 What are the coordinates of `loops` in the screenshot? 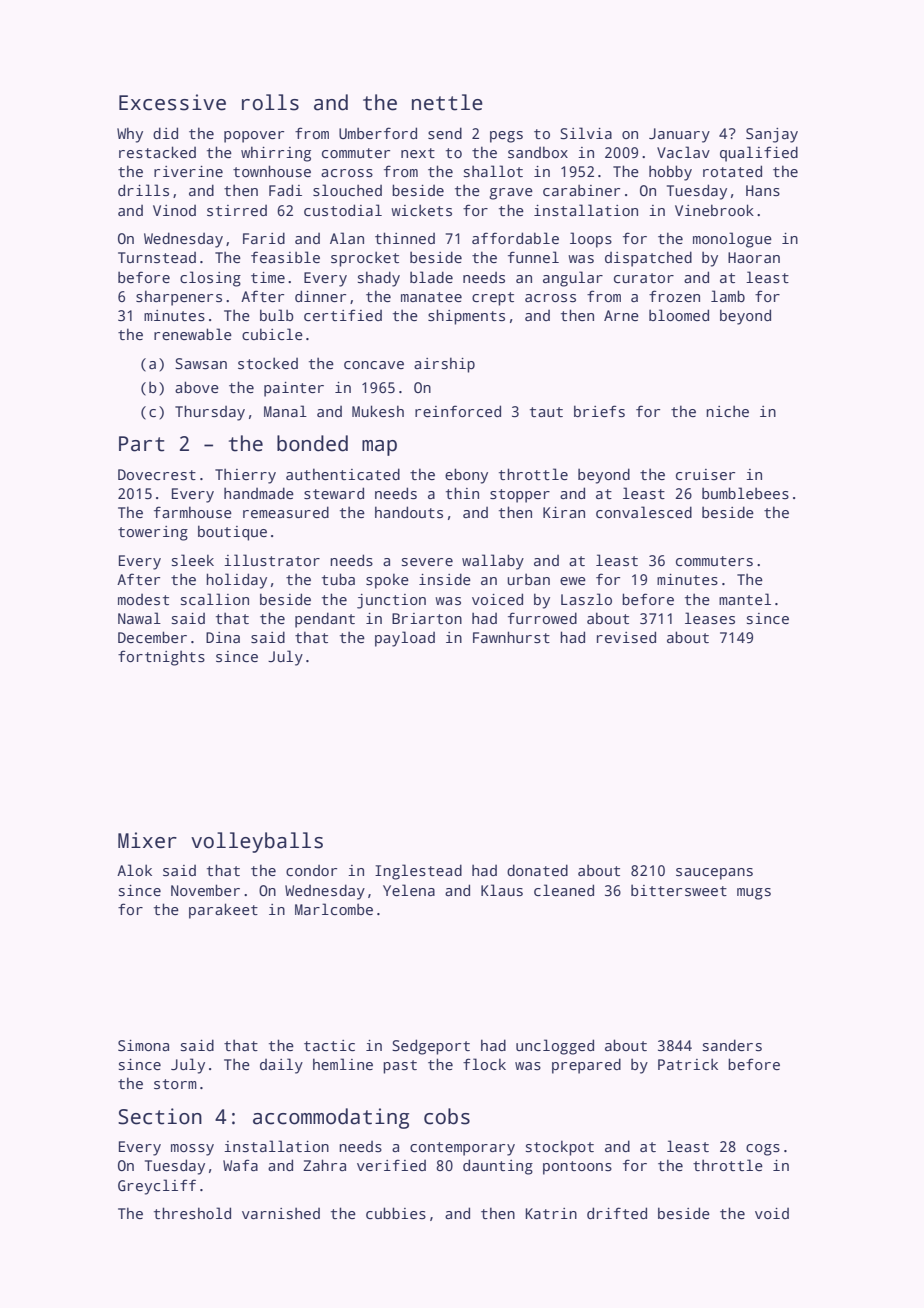 It's located at (591, 240).
